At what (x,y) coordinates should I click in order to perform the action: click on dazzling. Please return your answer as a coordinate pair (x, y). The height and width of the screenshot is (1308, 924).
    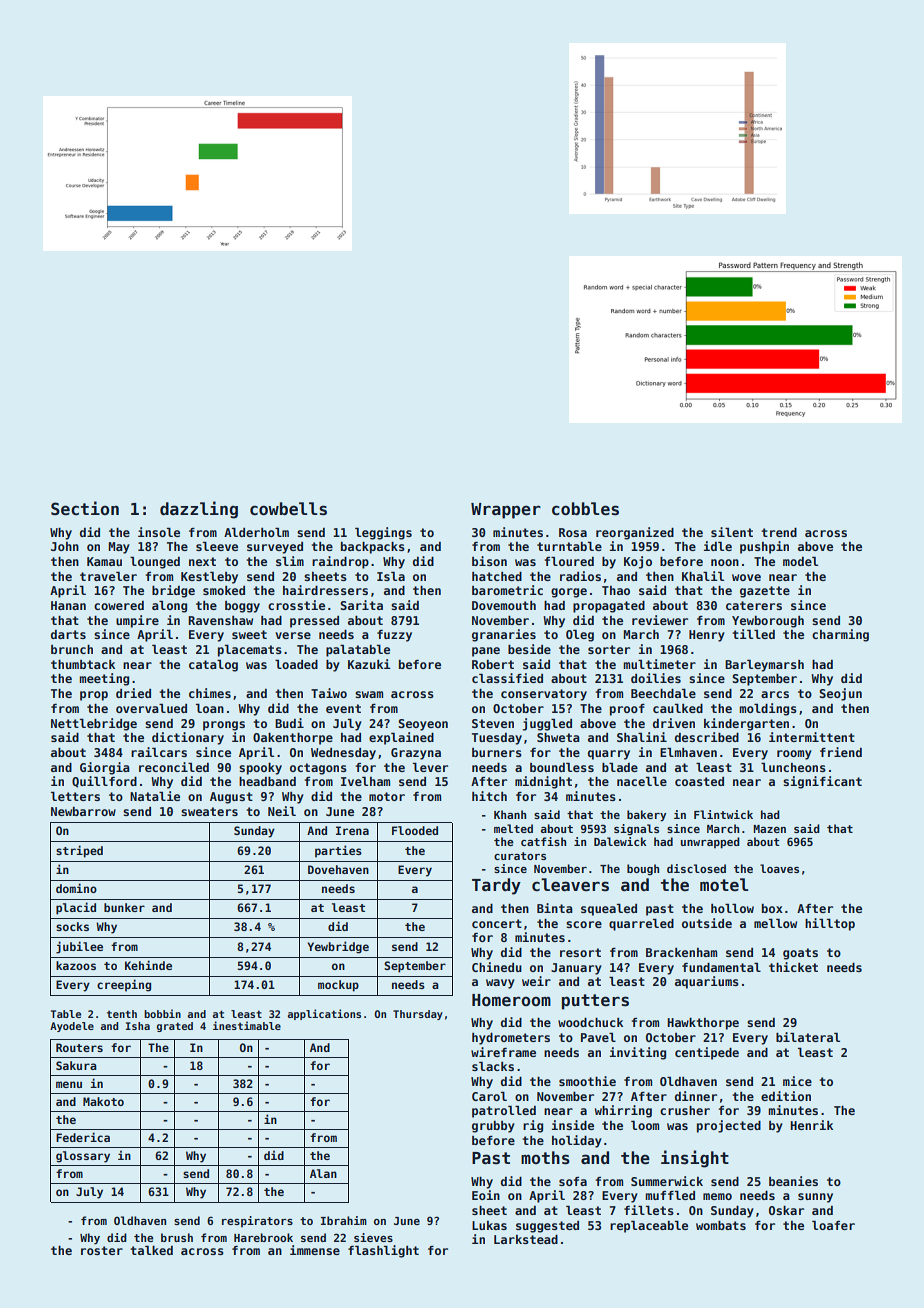
    Looking at the image, I should click on (199, 510).
